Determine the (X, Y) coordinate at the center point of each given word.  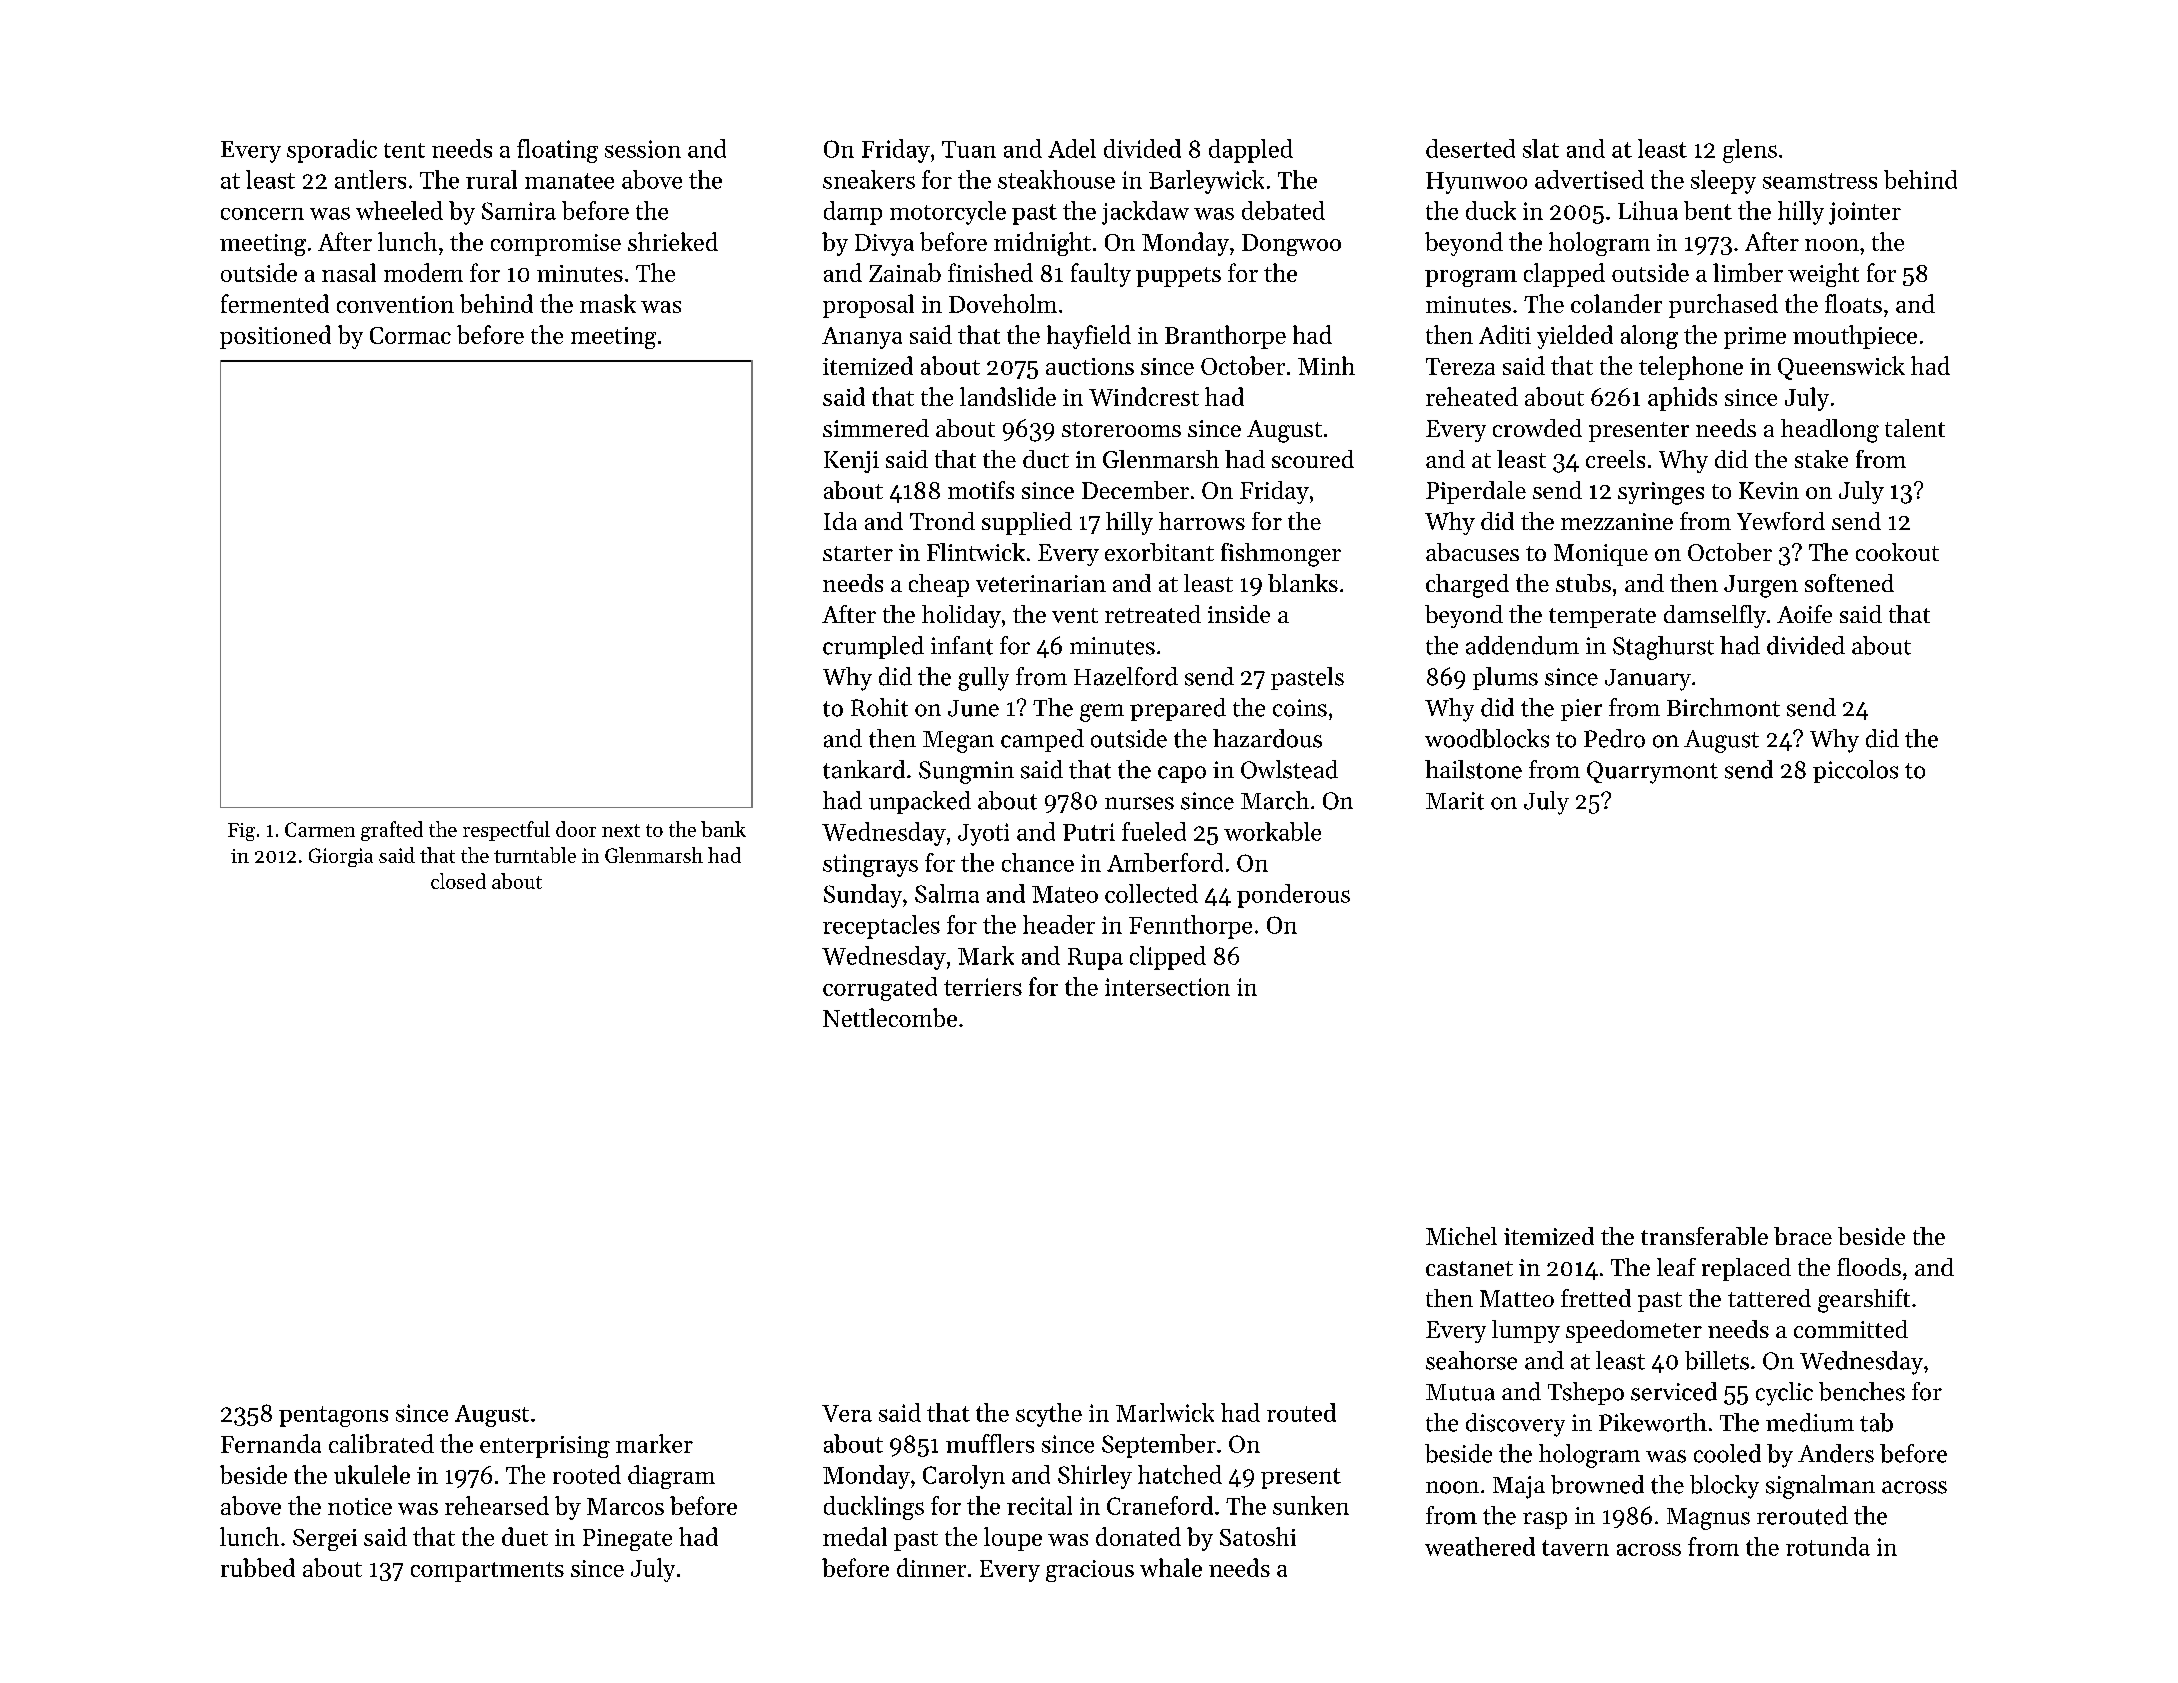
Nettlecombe (890, 1017)
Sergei (325, 1540)
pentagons (333, 1416)
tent (404, 150)
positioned (275, 337)
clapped (1564, 275)
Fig (241, 832)
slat (1541, 148)
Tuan (969, 149)
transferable (1704, 1236)
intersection (1167, 987)
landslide (1008, 396)
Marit (1455, 801)
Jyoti (983, 834)
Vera (847, 1413)
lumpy (1526, 1331)
